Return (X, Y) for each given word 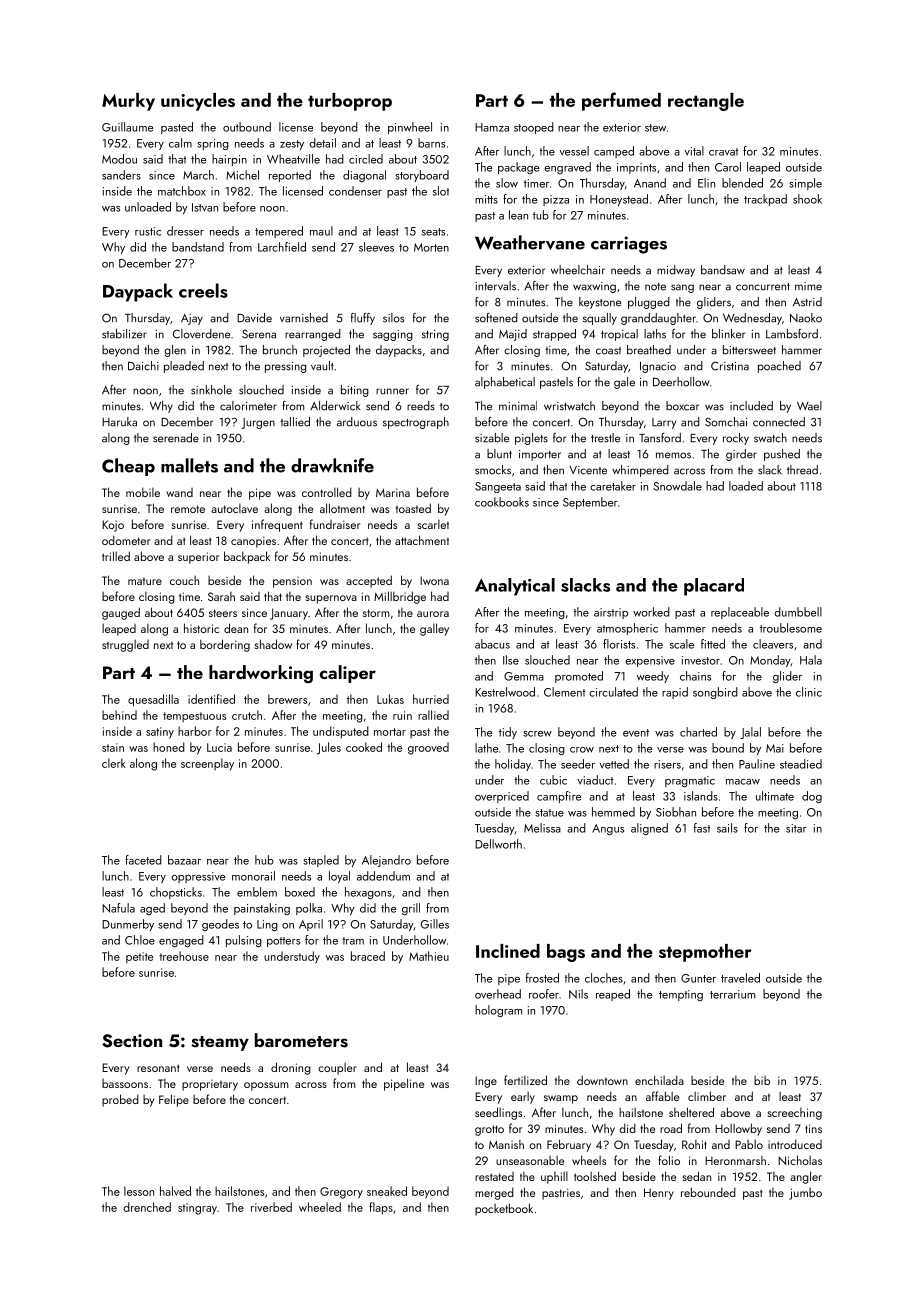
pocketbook (504, 1209)
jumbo (805, 1194)
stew (655, 128)
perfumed (621, 101)
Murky (128, 102)
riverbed (271, 1207)
